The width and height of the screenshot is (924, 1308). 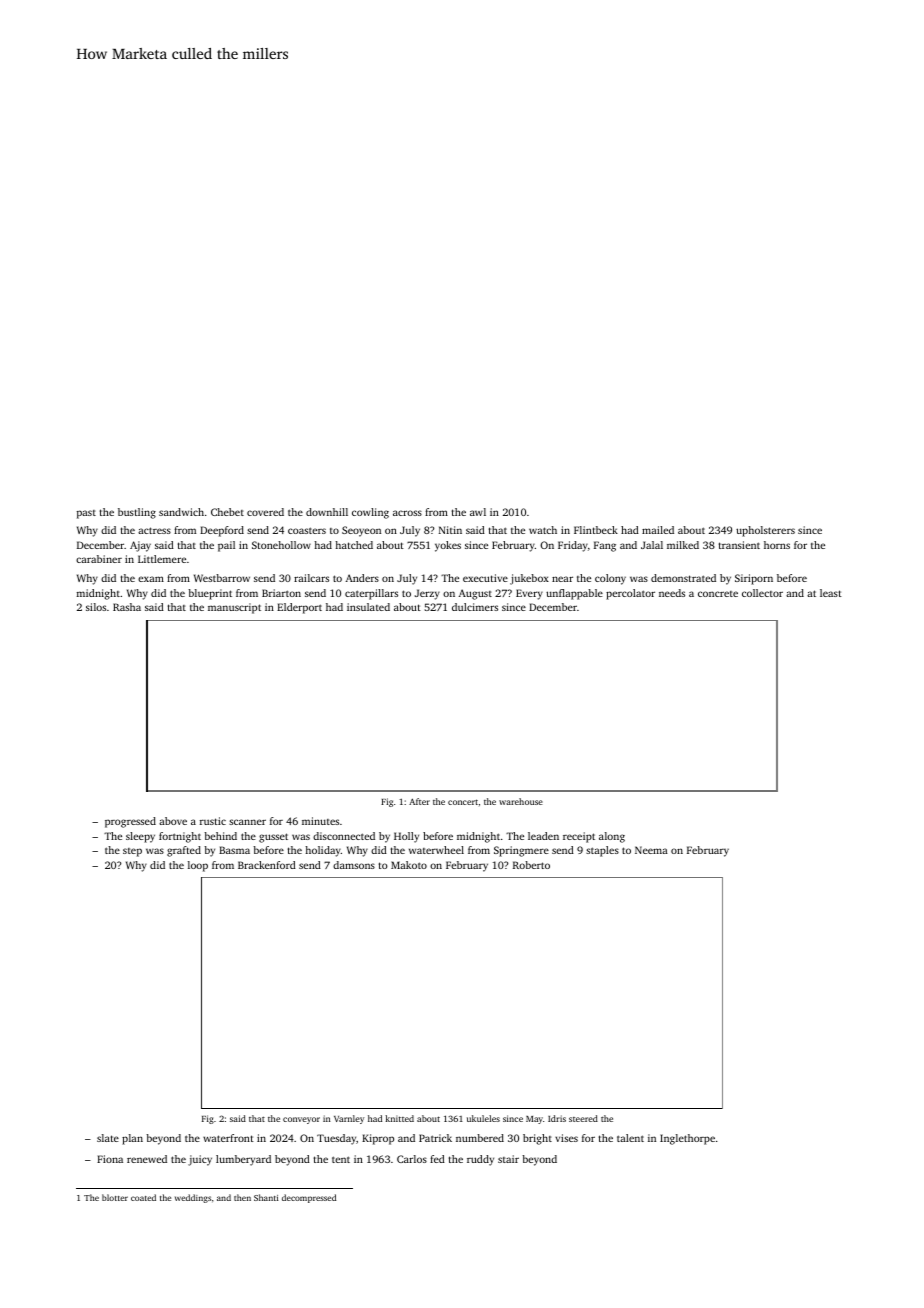 I want to click on blotter, so click(x=115, y=1197).
